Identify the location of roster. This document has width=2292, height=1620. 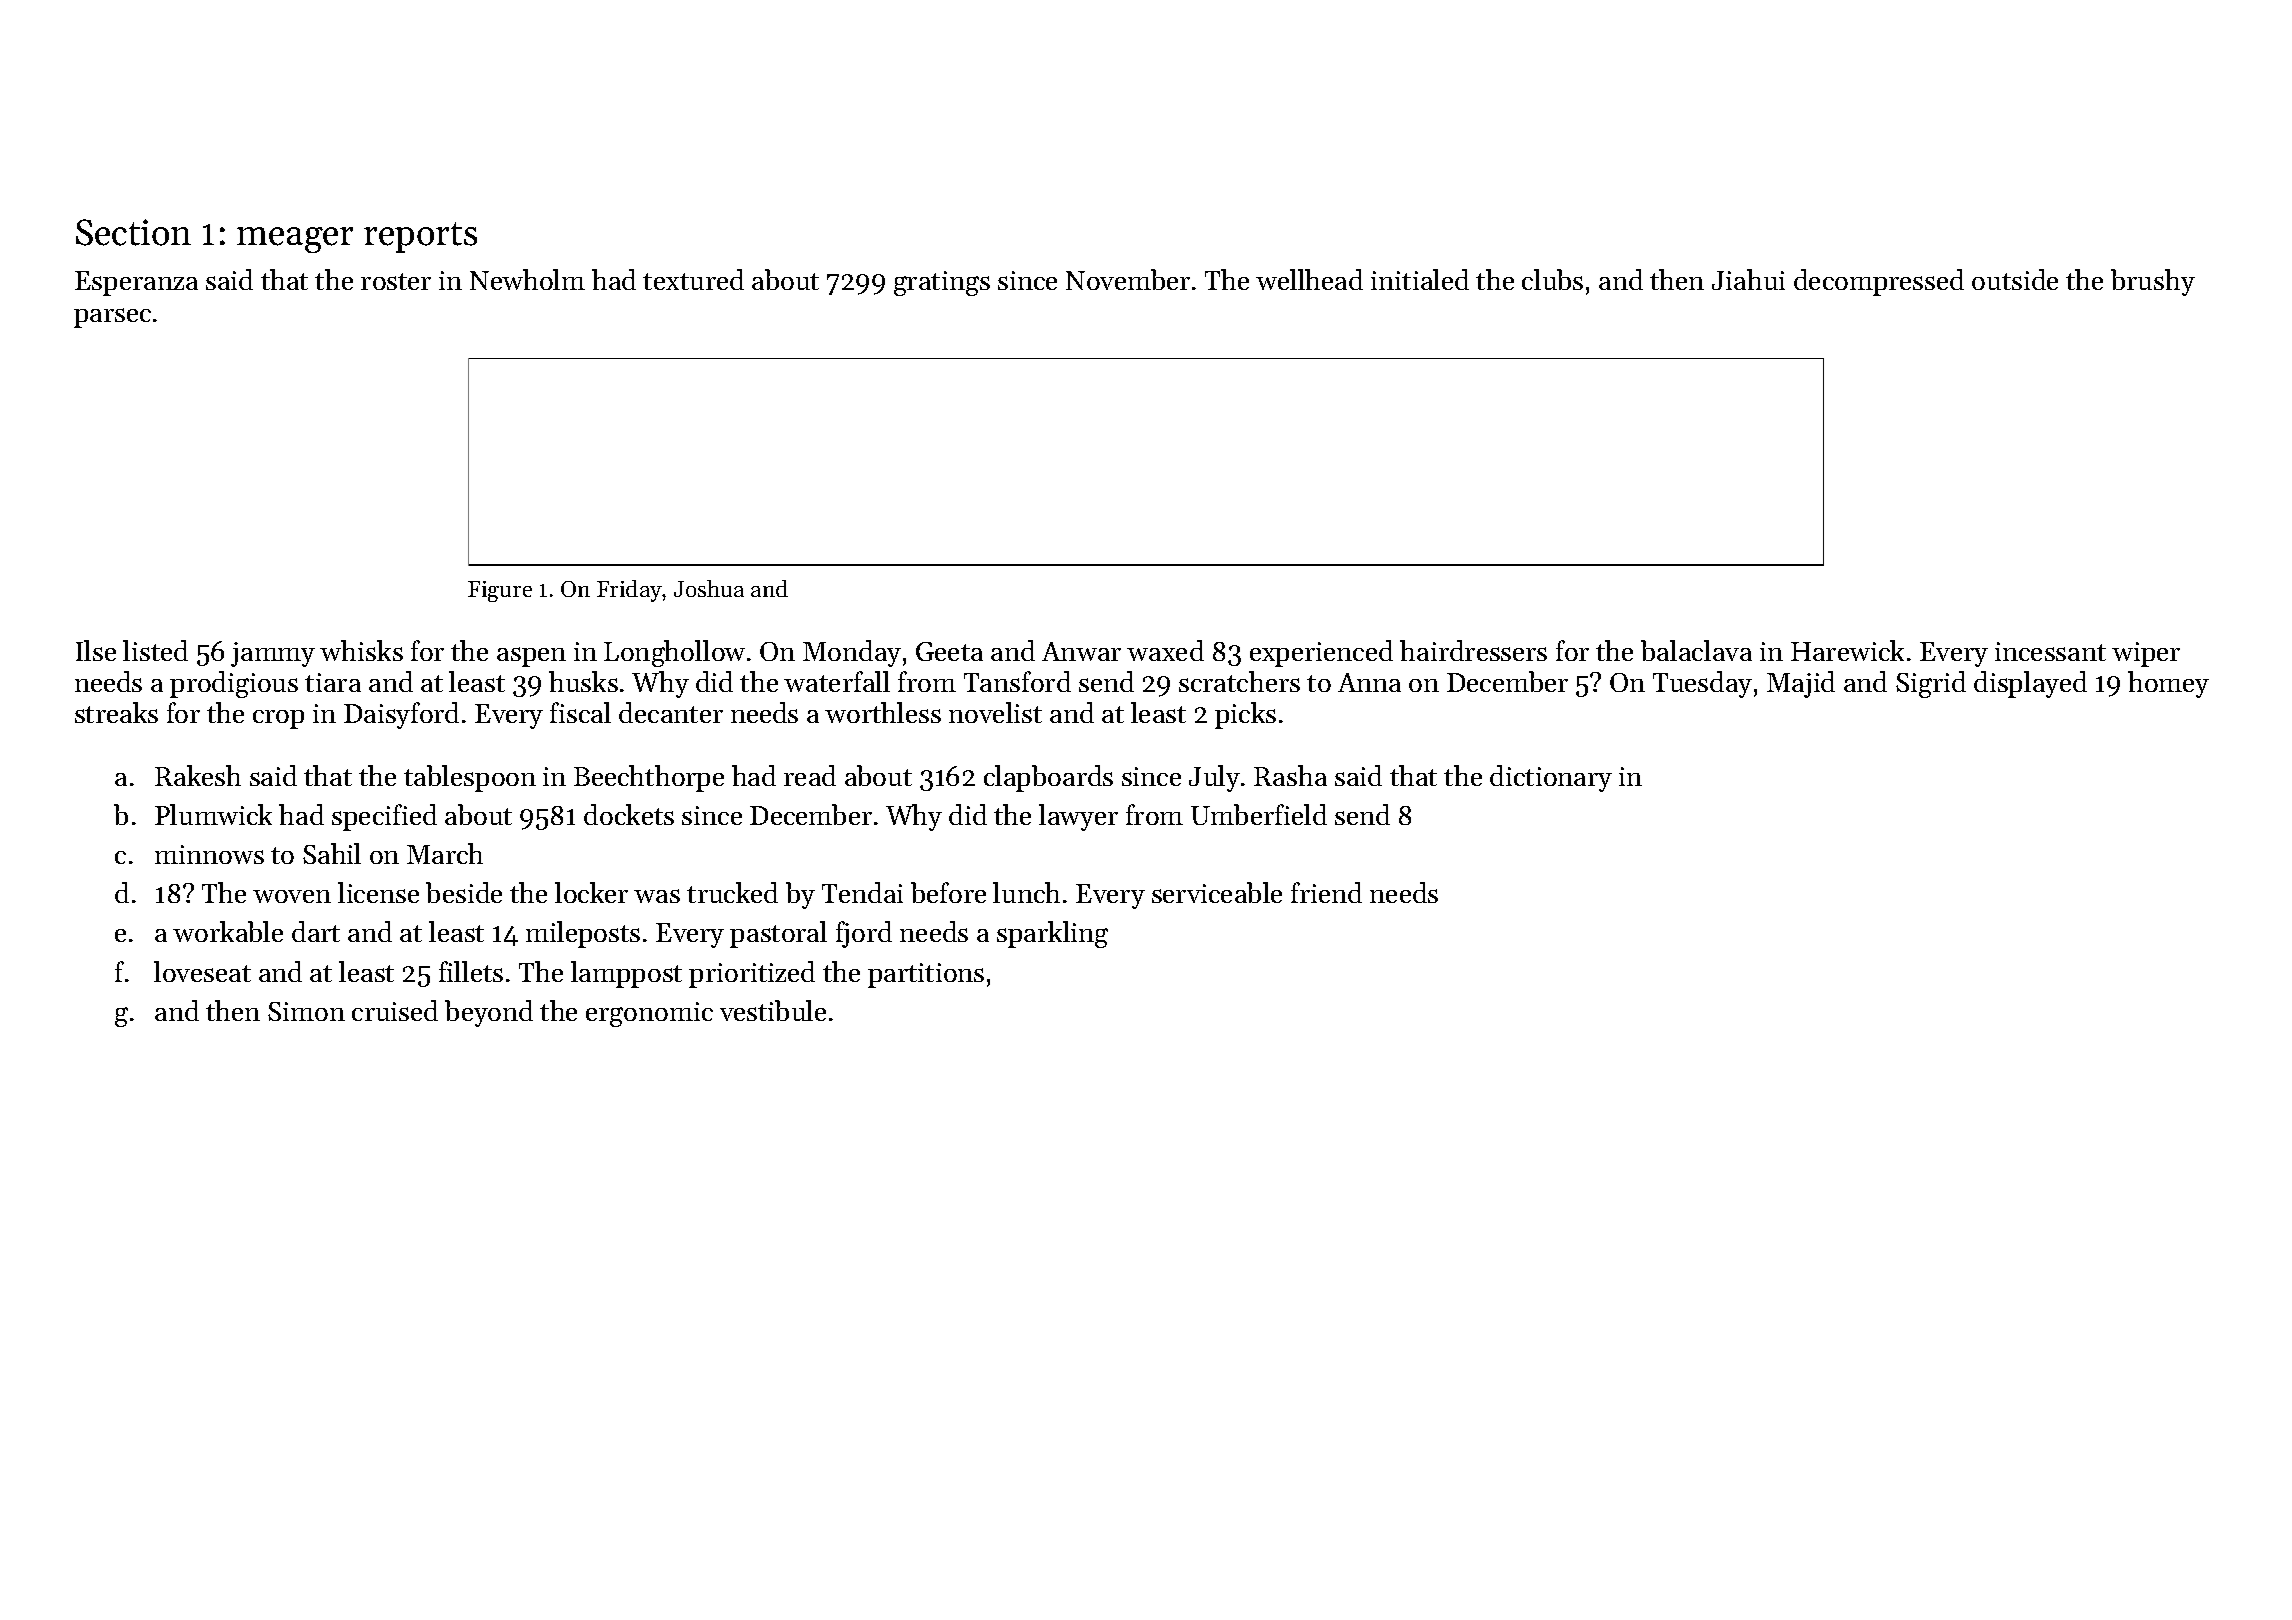
(396, 281).
